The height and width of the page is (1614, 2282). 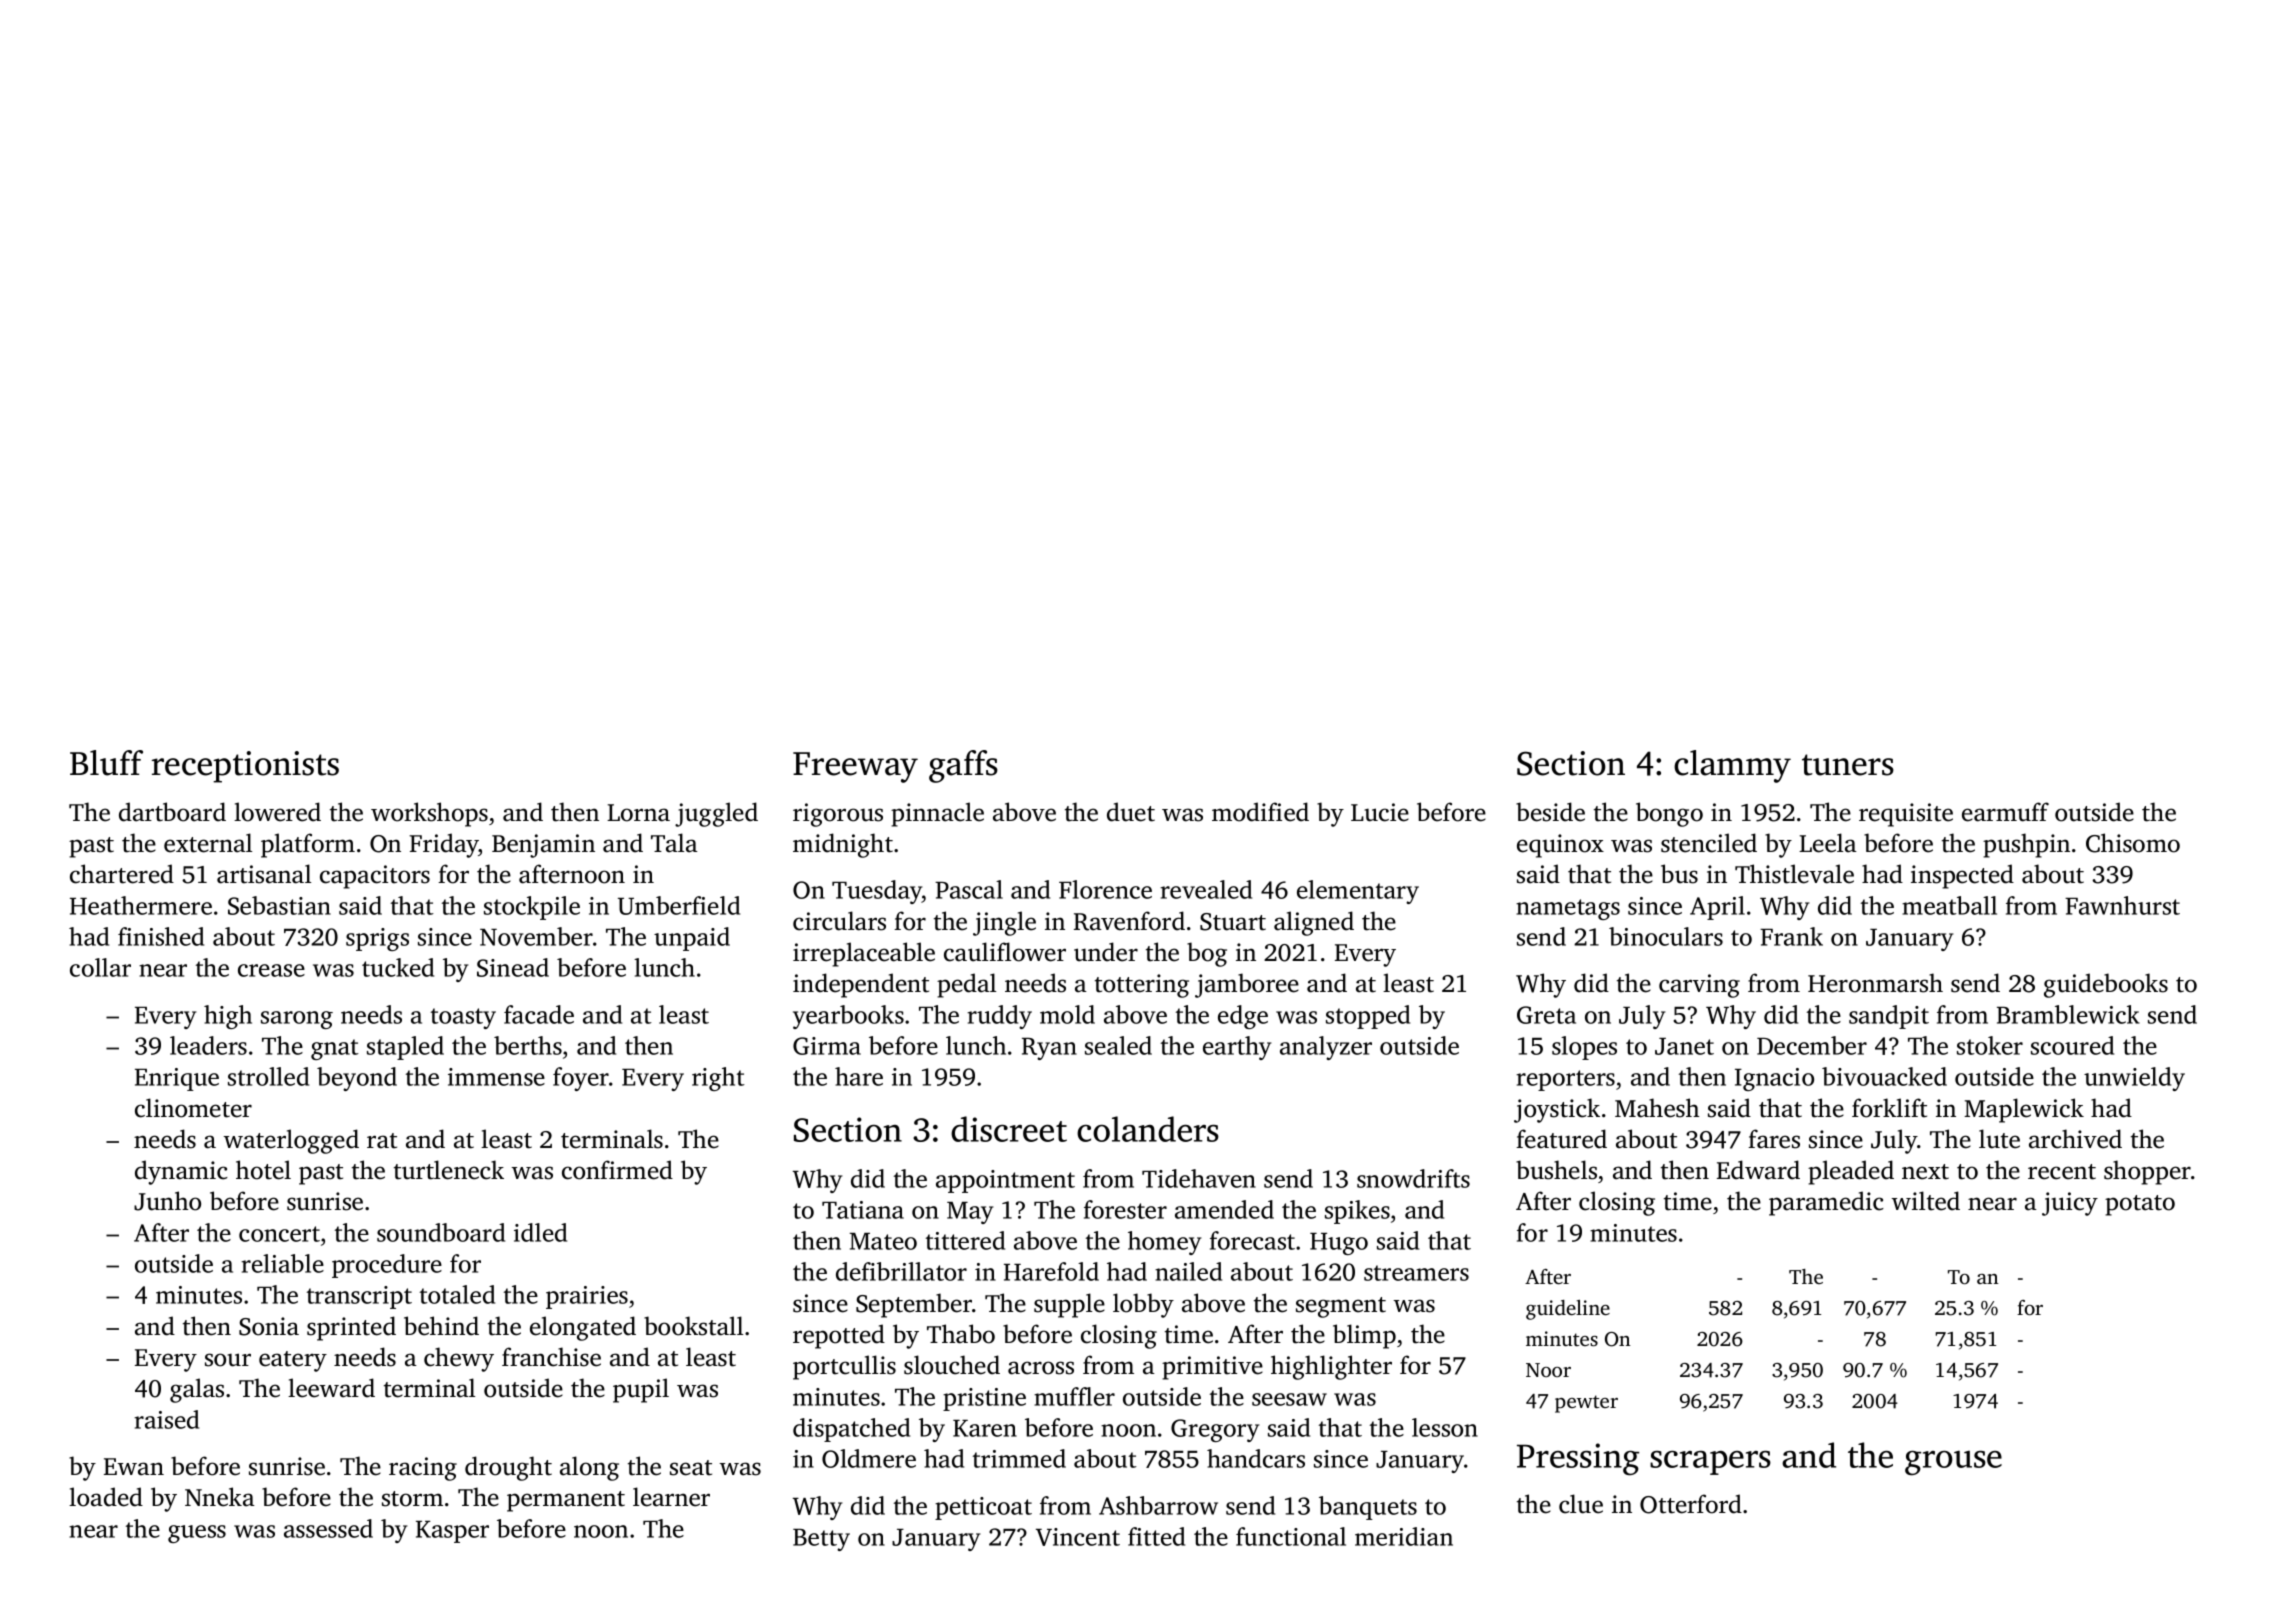 I want to click on tuners, so click(x=1848, y=765).
